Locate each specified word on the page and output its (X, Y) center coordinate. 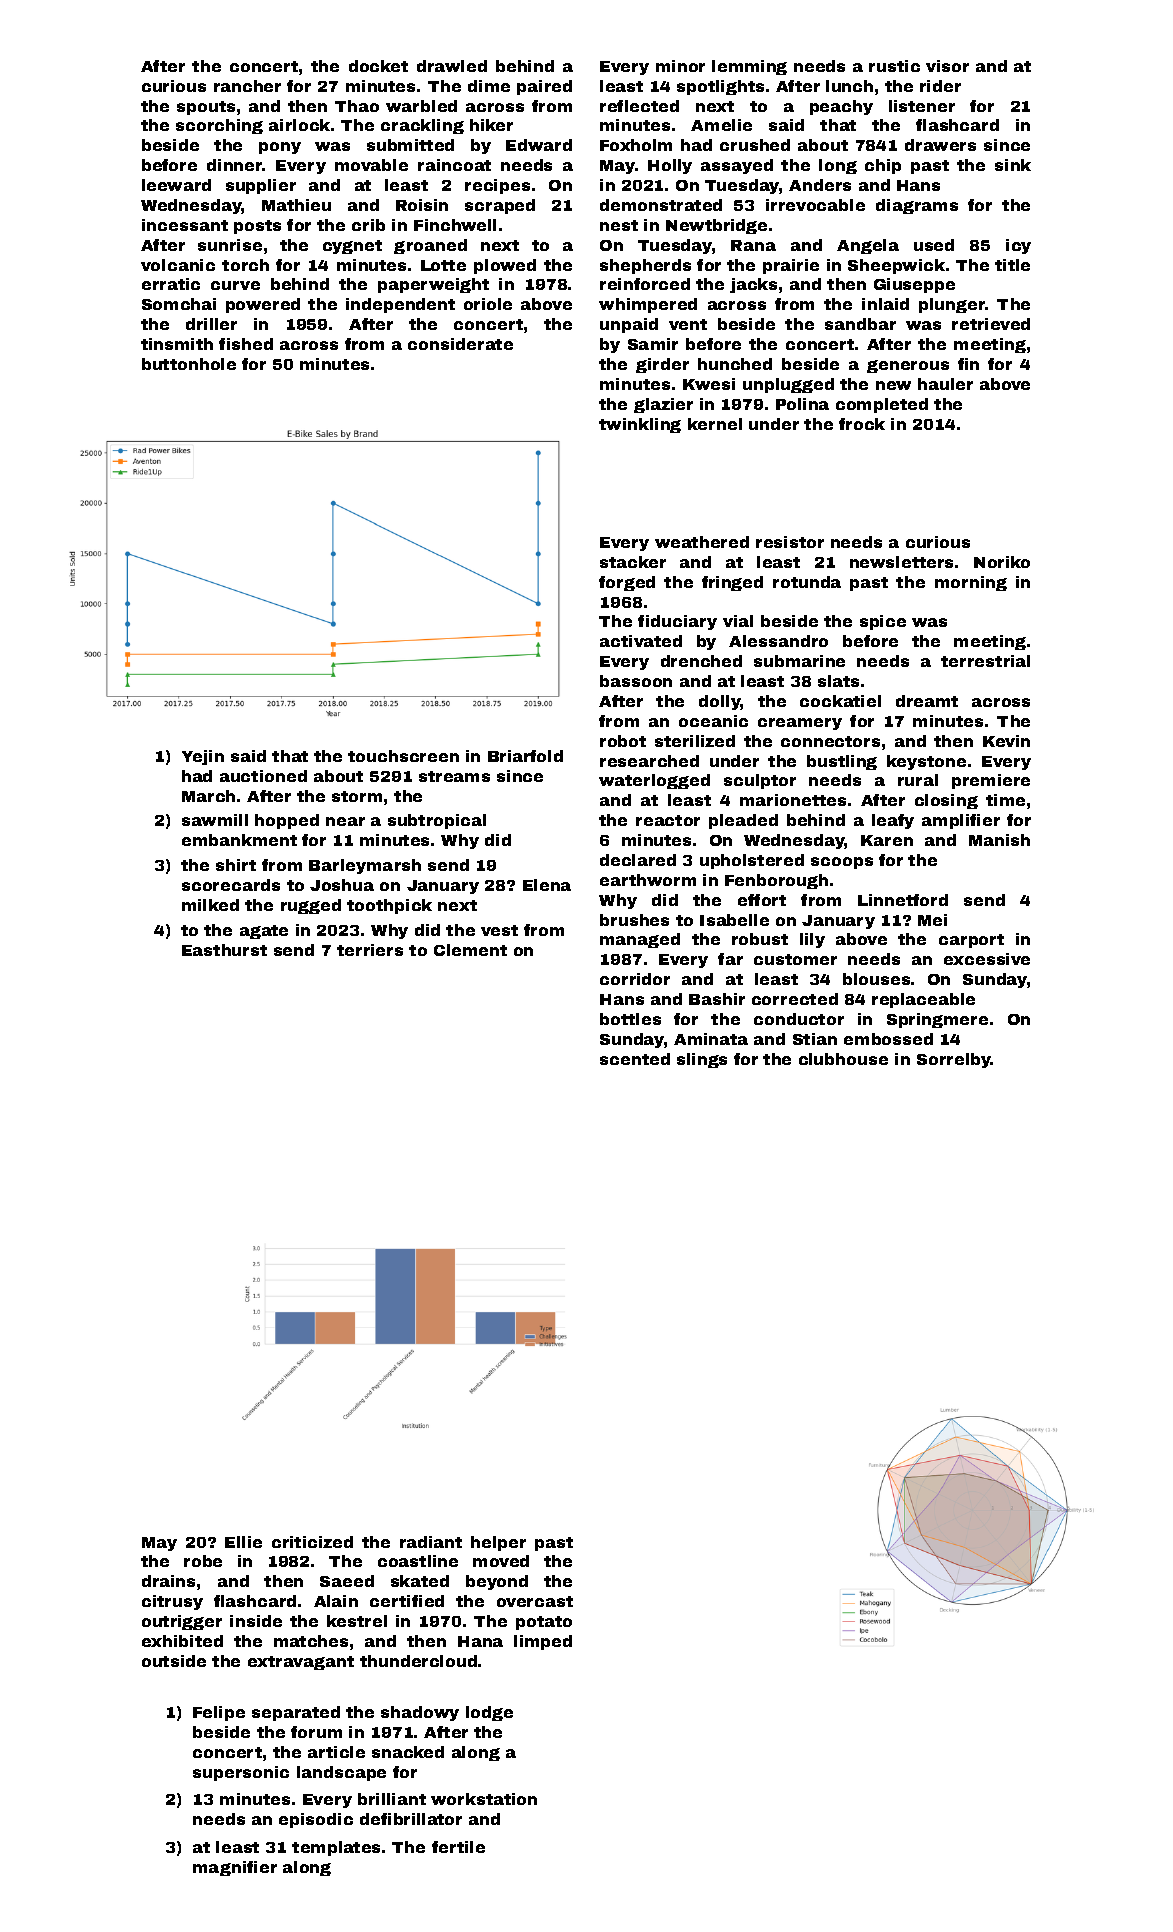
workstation (484, 1799)
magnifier (235, 1868)
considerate (460, 344)
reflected (639, 106)
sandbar (860, 324)
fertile (458, 1847)
